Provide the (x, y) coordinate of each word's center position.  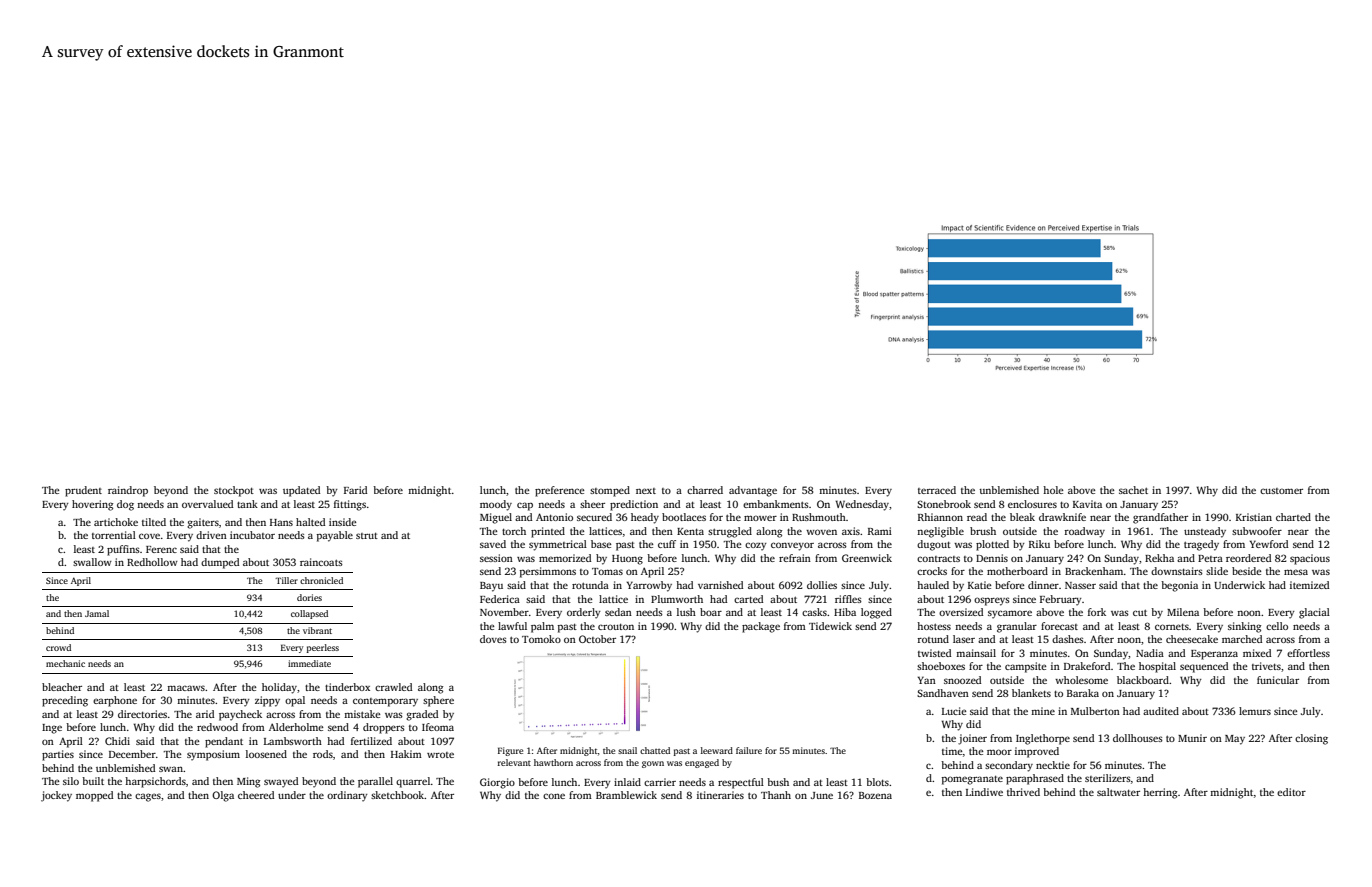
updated (301, 491)
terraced (937, 490)
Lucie (954, 711)
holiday (279, 688)
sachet (1133, 490)
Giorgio (497, 783)
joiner (972, 739)
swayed (281, 782)
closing (1311, 739)
